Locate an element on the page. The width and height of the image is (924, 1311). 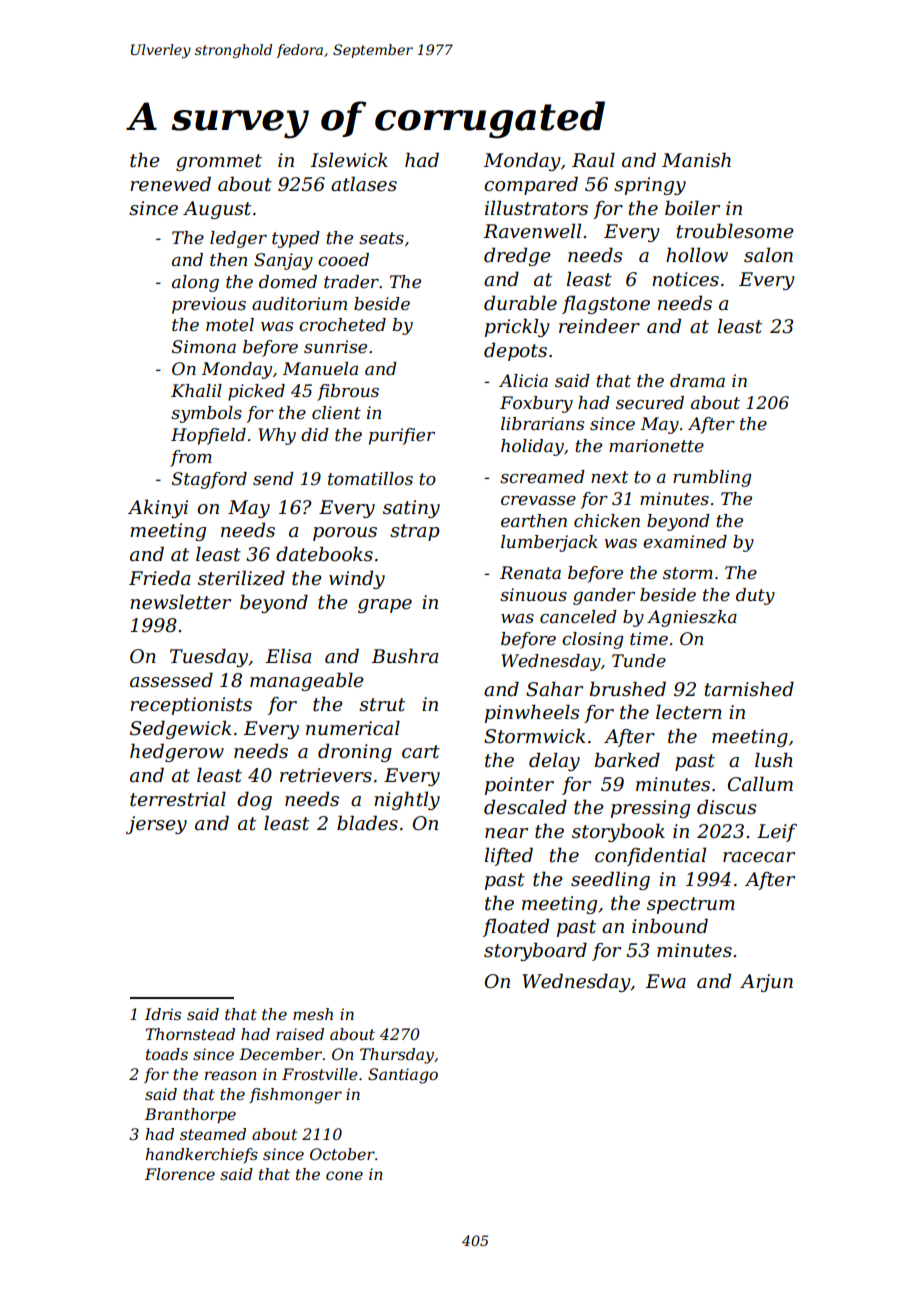
compared is located at coordinates (531, 185).
